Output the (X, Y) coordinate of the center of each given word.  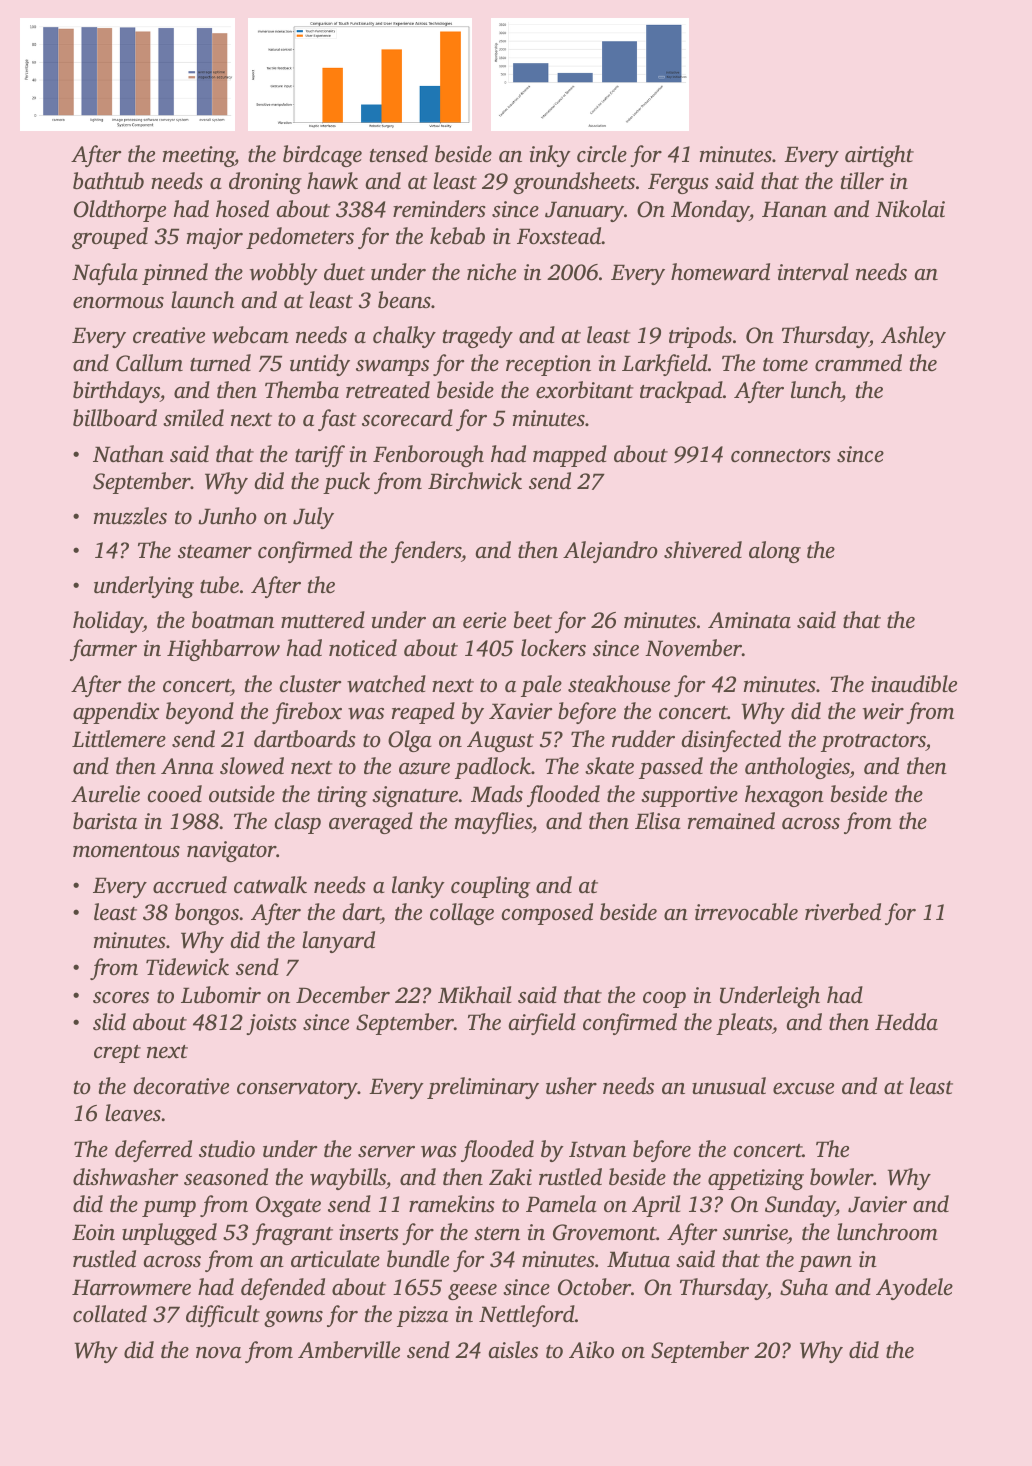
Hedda (906, 1022)
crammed (858, 363)
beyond (200, 713)
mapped (570, 456)
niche (491, 272)
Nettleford (527, 1316)
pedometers (300, 238)
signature (415, 796)
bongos (207, 914)
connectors (781, 456)
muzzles (130, 516)
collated (110, 1314)
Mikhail (474, 994)
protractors (873, 743)
